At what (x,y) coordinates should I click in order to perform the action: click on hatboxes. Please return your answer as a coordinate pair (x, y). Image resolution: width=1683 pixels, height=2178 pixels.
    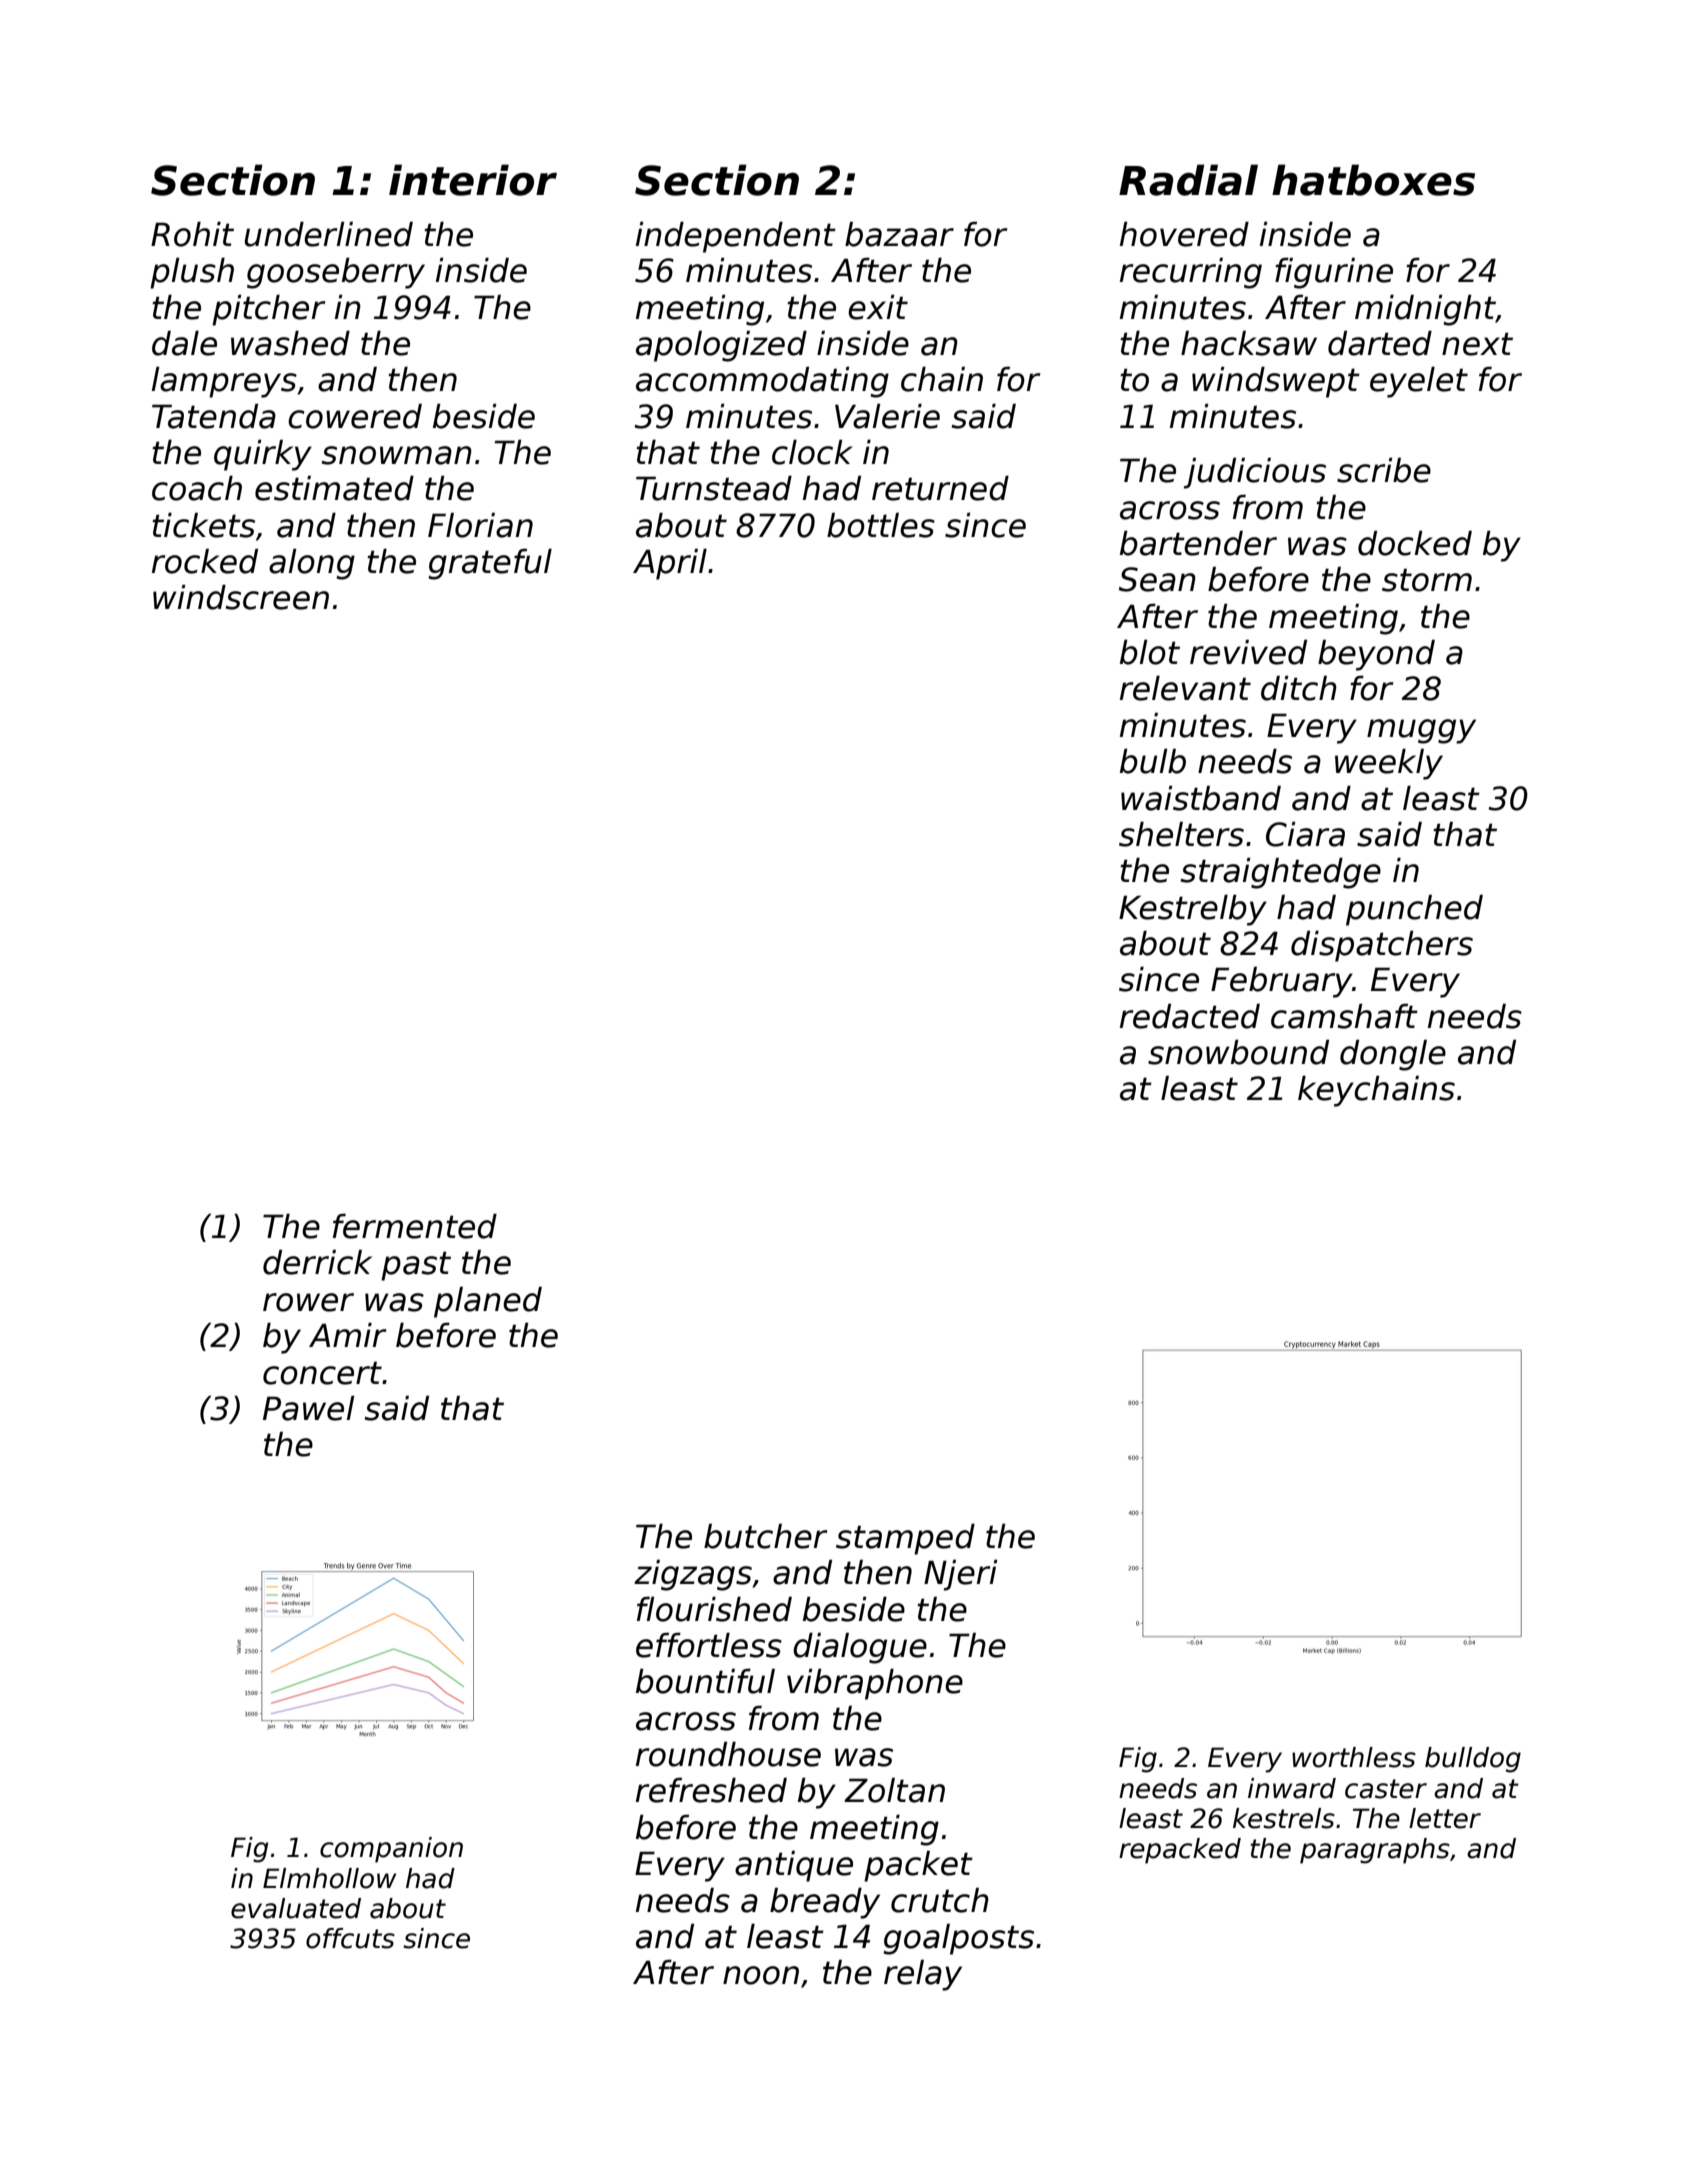
    Looking at the image, I should click on (1373, 180).
